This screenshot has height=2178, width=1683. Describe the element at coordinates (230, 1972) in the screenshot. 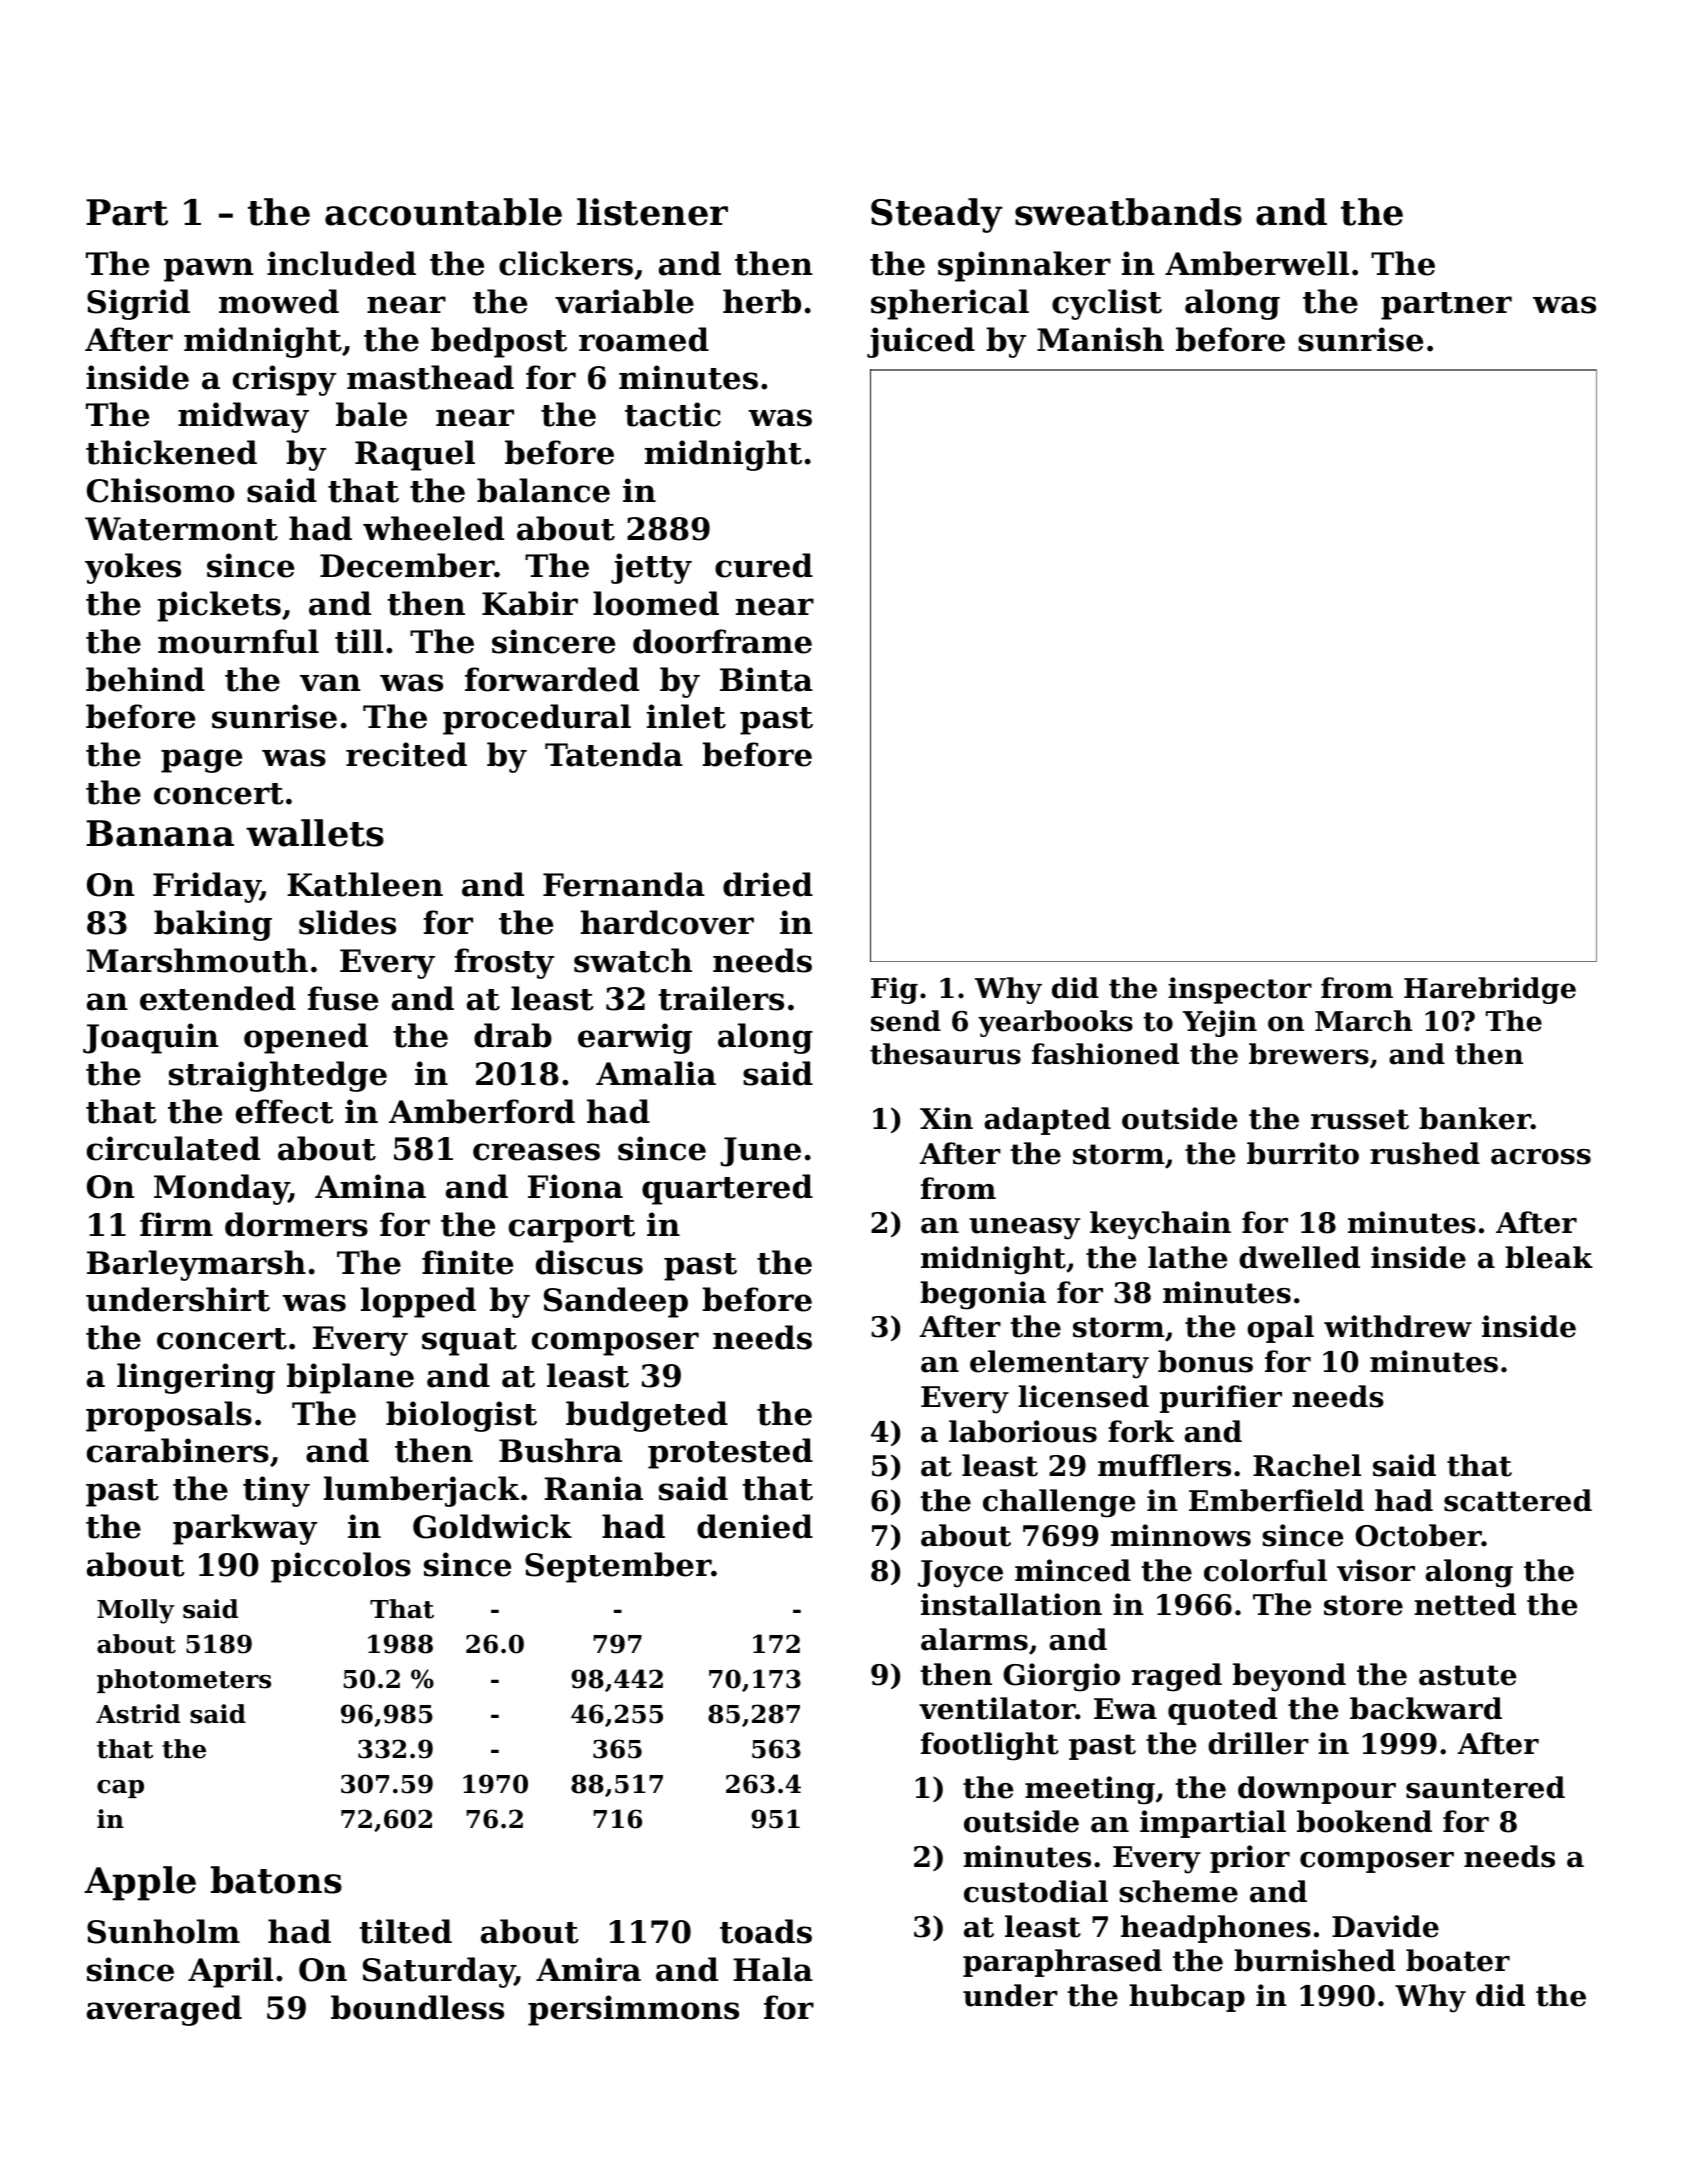

I see `April` at that location.
